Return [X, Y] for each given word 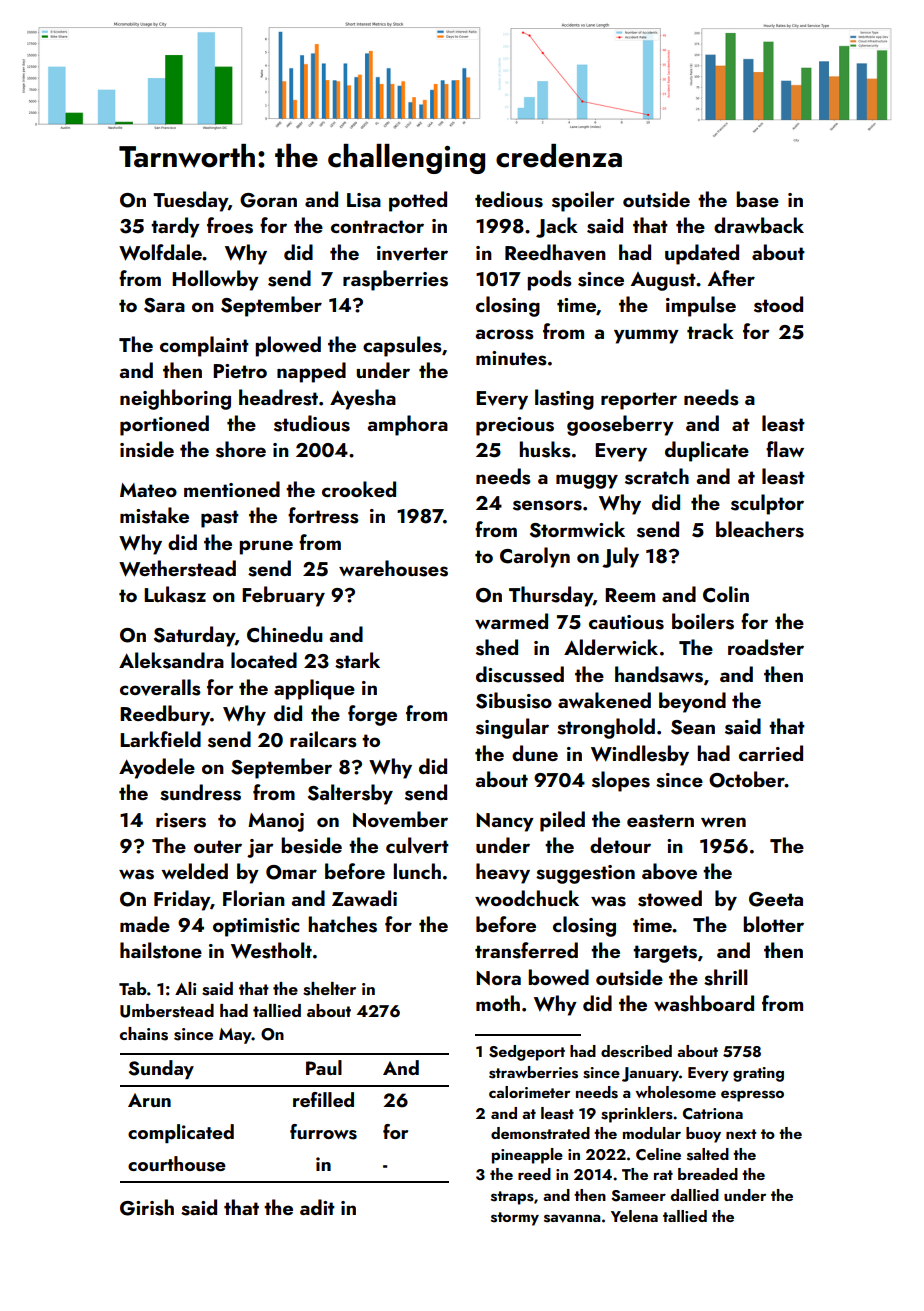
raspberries [395, 280]
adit [317, 1207]
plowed [288, 346]
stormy [515, 1219]
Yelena [634, 1216]
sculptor [767, 504]
